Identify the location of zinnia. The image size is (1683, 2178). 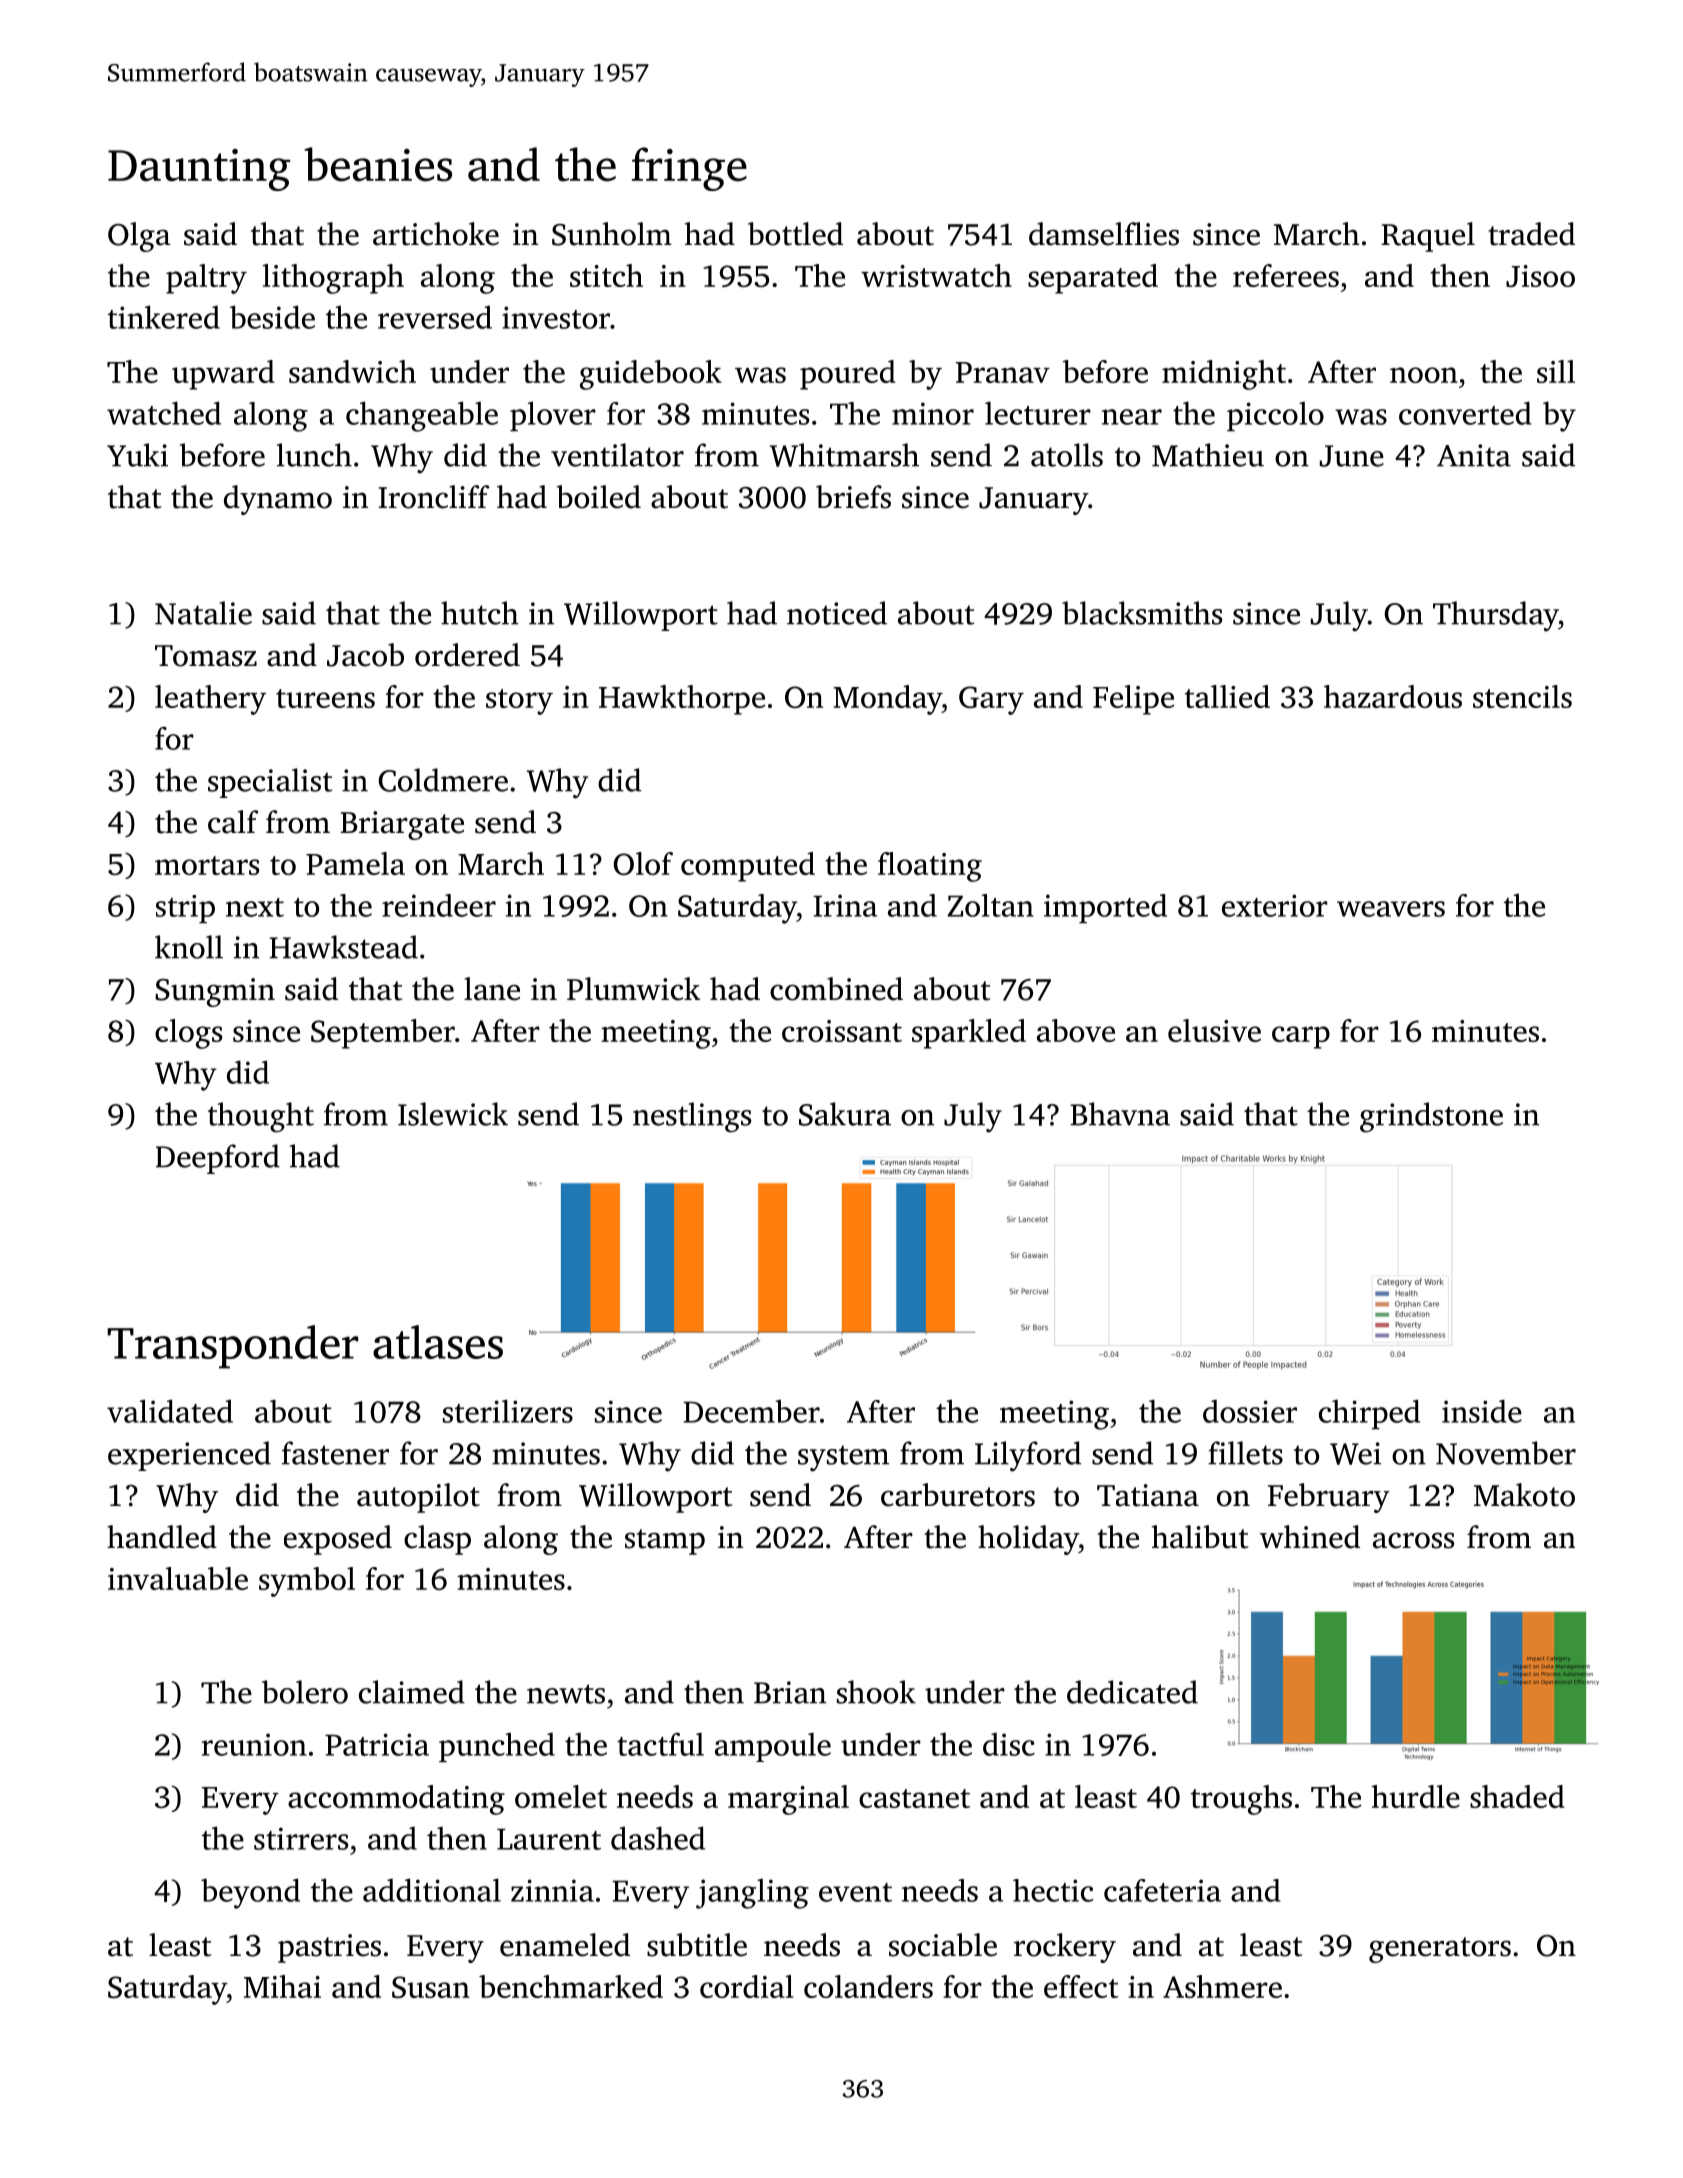
(552, 1890).
